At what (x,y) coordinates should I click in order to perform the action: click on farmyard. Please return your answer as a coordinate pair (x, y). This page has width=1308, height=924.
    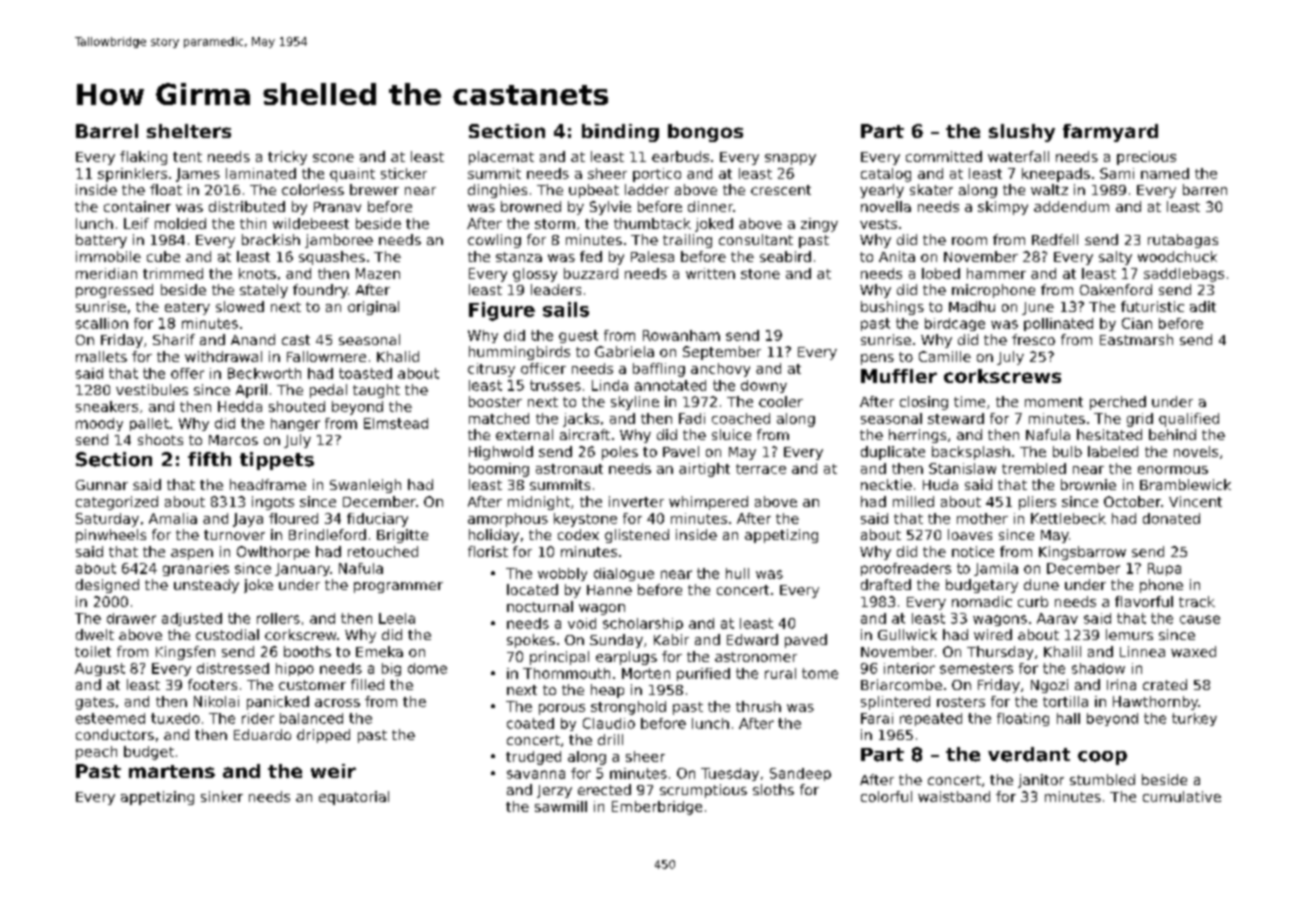
    Looking at the image, I should click on (1110, 133).
